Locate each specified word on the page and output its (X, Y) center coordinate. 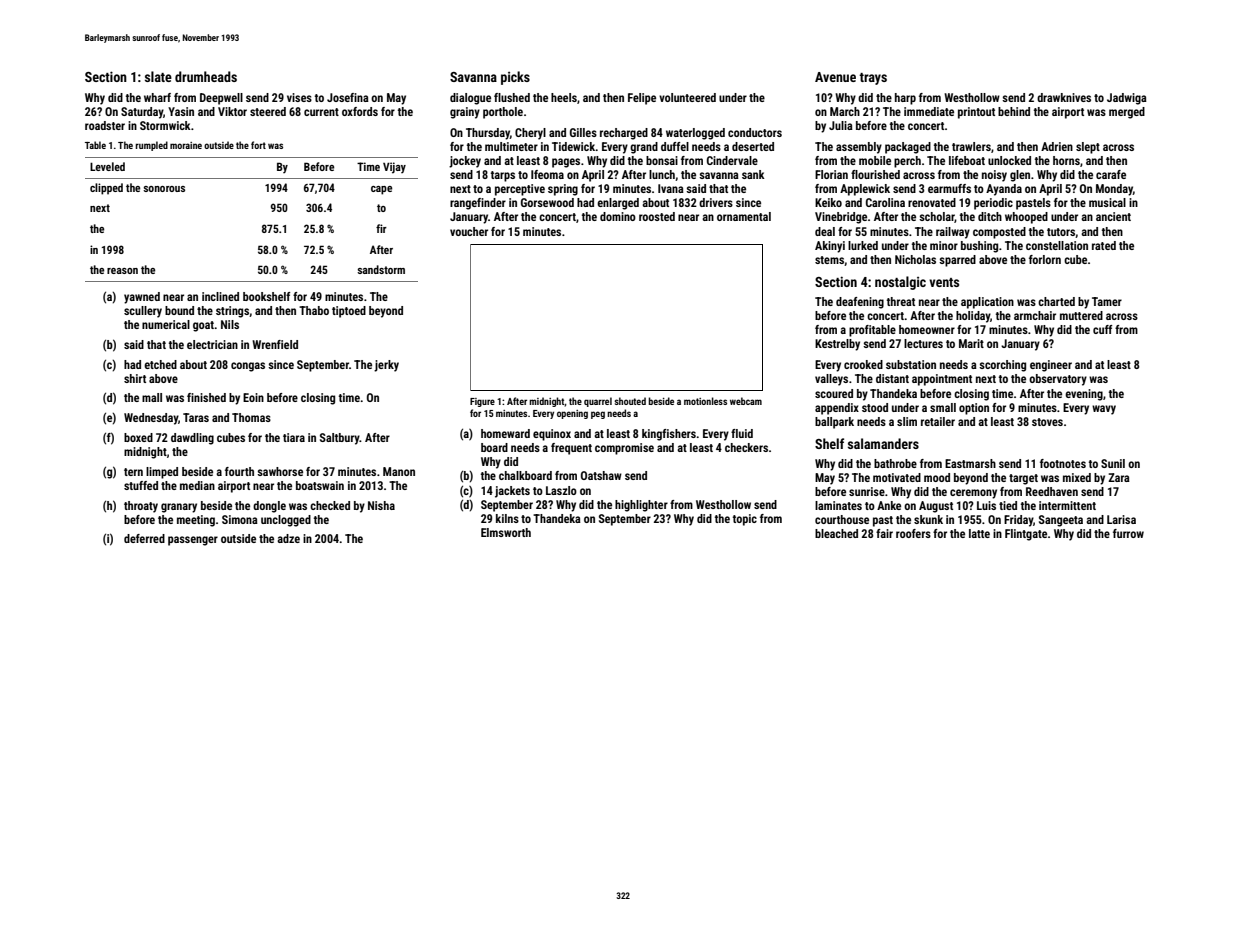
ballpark (834, 423)
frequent (571, 449)
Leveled (107, 166)
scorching (1002, 366)
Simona (240, 519)
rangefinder (478, 204)
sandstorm (381, 269)
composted (999, 233)
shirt (135, 378)
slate (158, 76)
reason (122, 271)
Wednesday (151, 419)
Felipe (642, 99)
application (987, 303)
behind (1014, 111)
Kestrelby (837, 345)
